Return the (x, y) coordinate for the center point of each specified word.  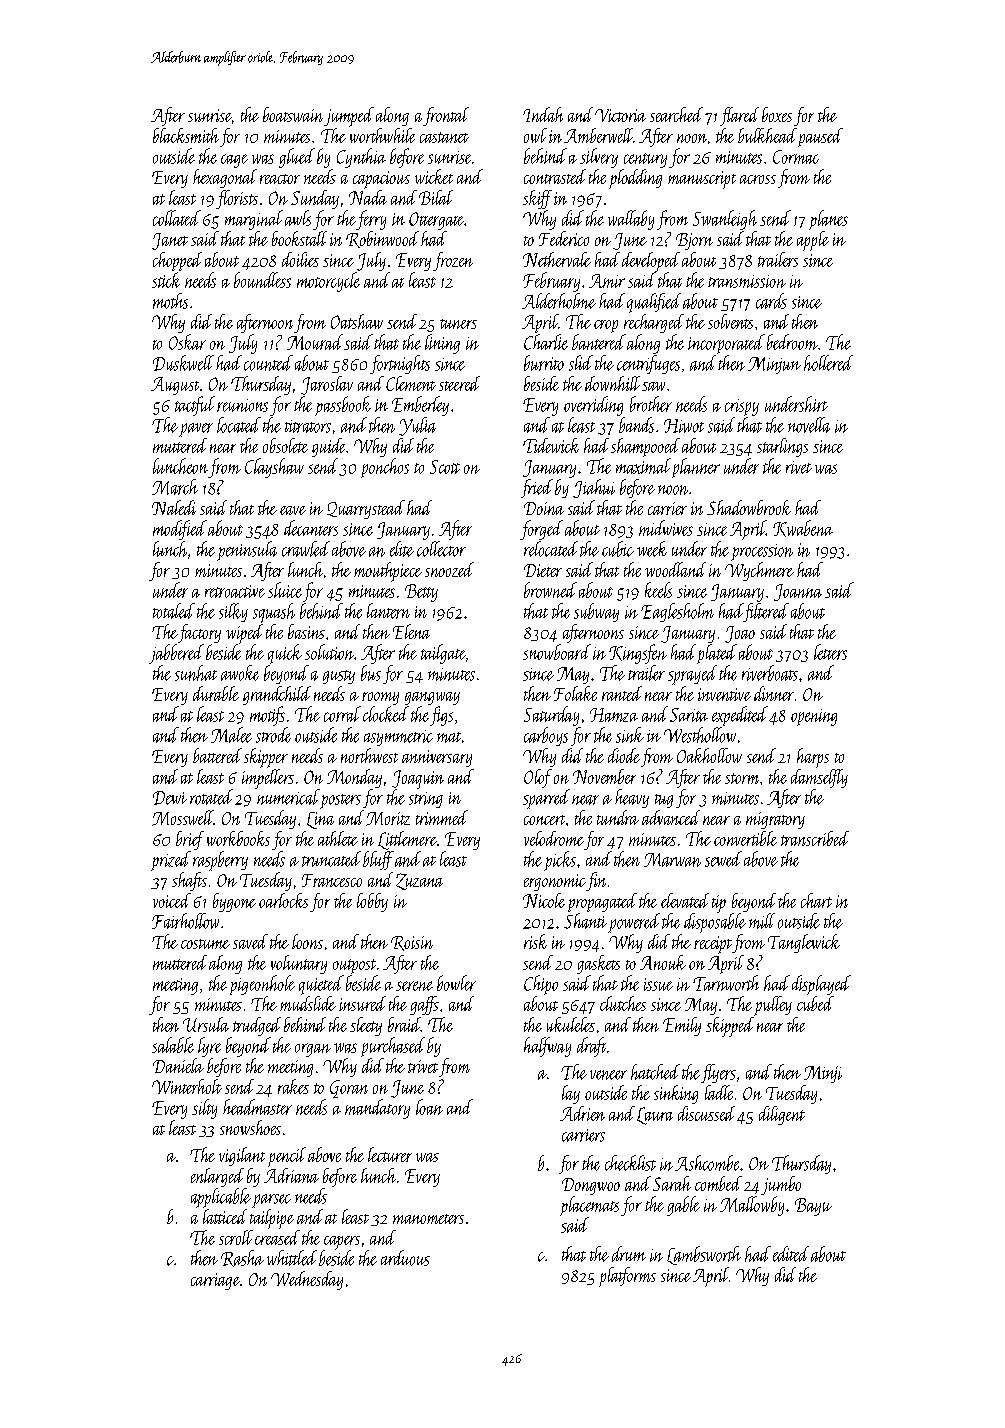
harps (813, 758)
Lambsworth (704, 1255)
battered (217, 755)
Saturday (551, 716)
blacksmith (186, 135)
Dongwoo (591, 1186)
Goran (349, 1089)
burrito (544, 363)
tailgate (443, 654)
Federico (564, 238)
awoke (240, 673)
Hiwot (684, 426)
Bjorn (694, 241)
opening (814, 717)
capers (342, 1243)
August (175, 386)
